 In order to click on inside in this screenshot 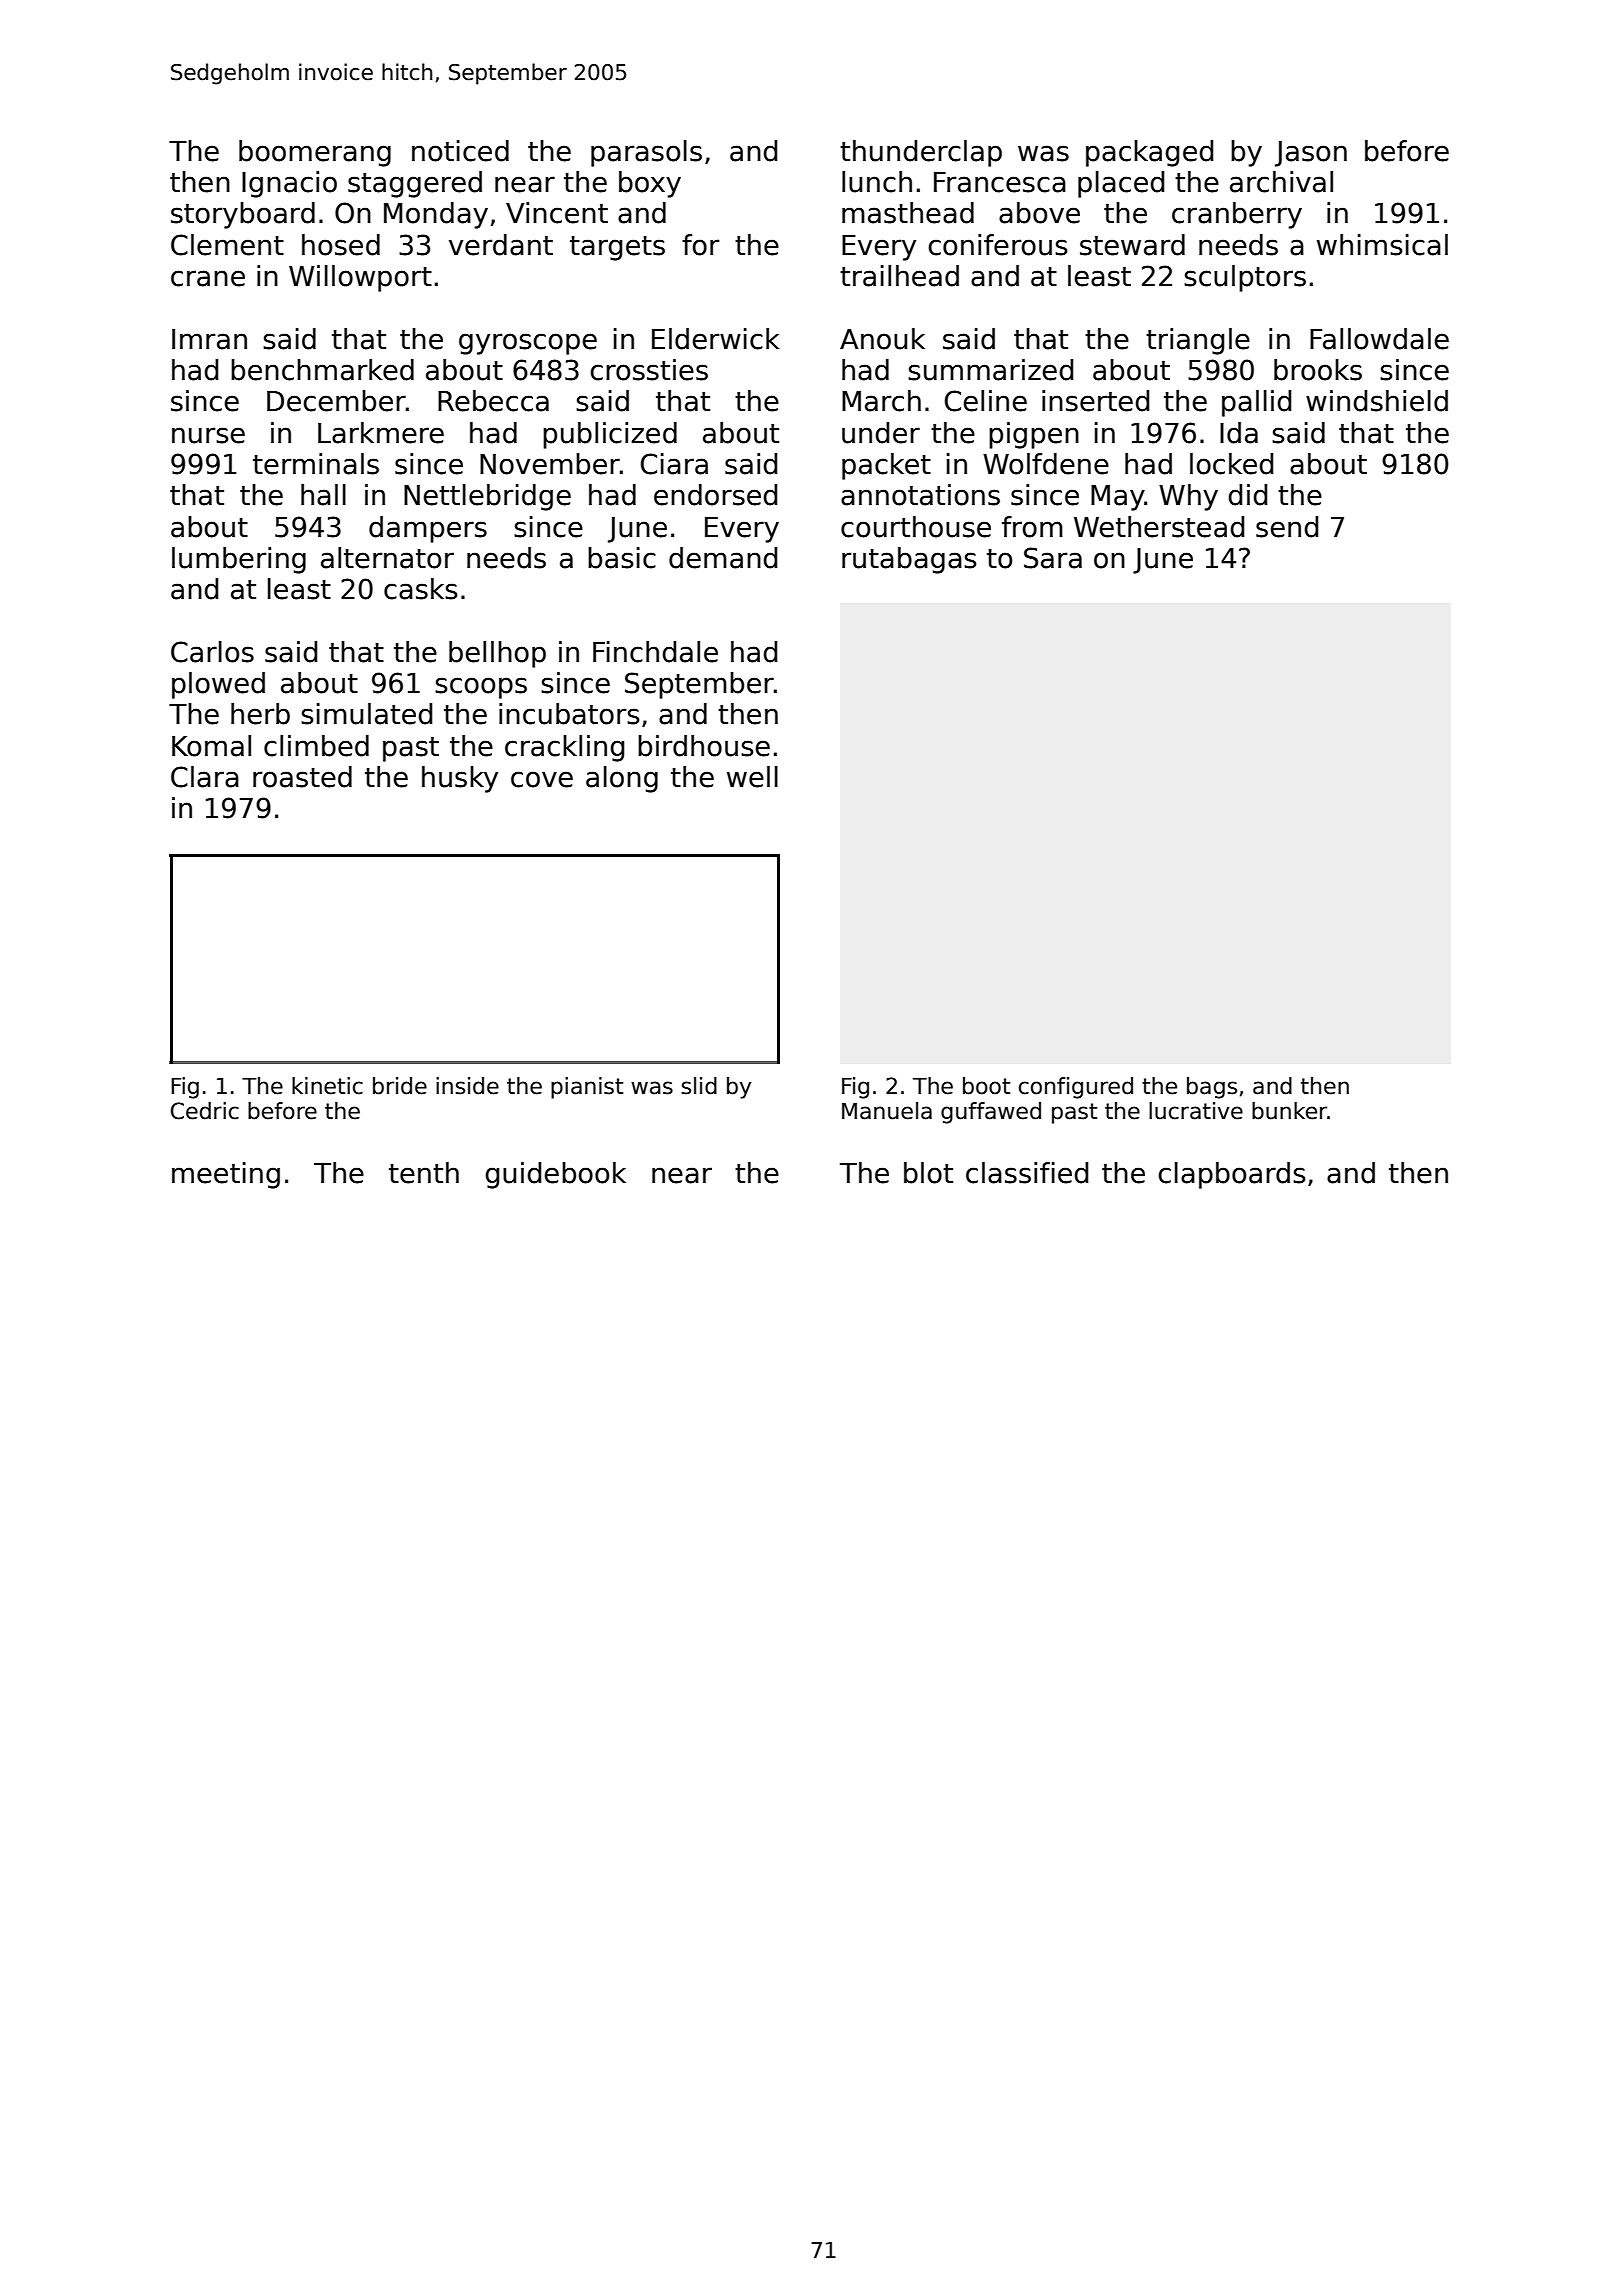, I will do `click(467, 1086)`.
